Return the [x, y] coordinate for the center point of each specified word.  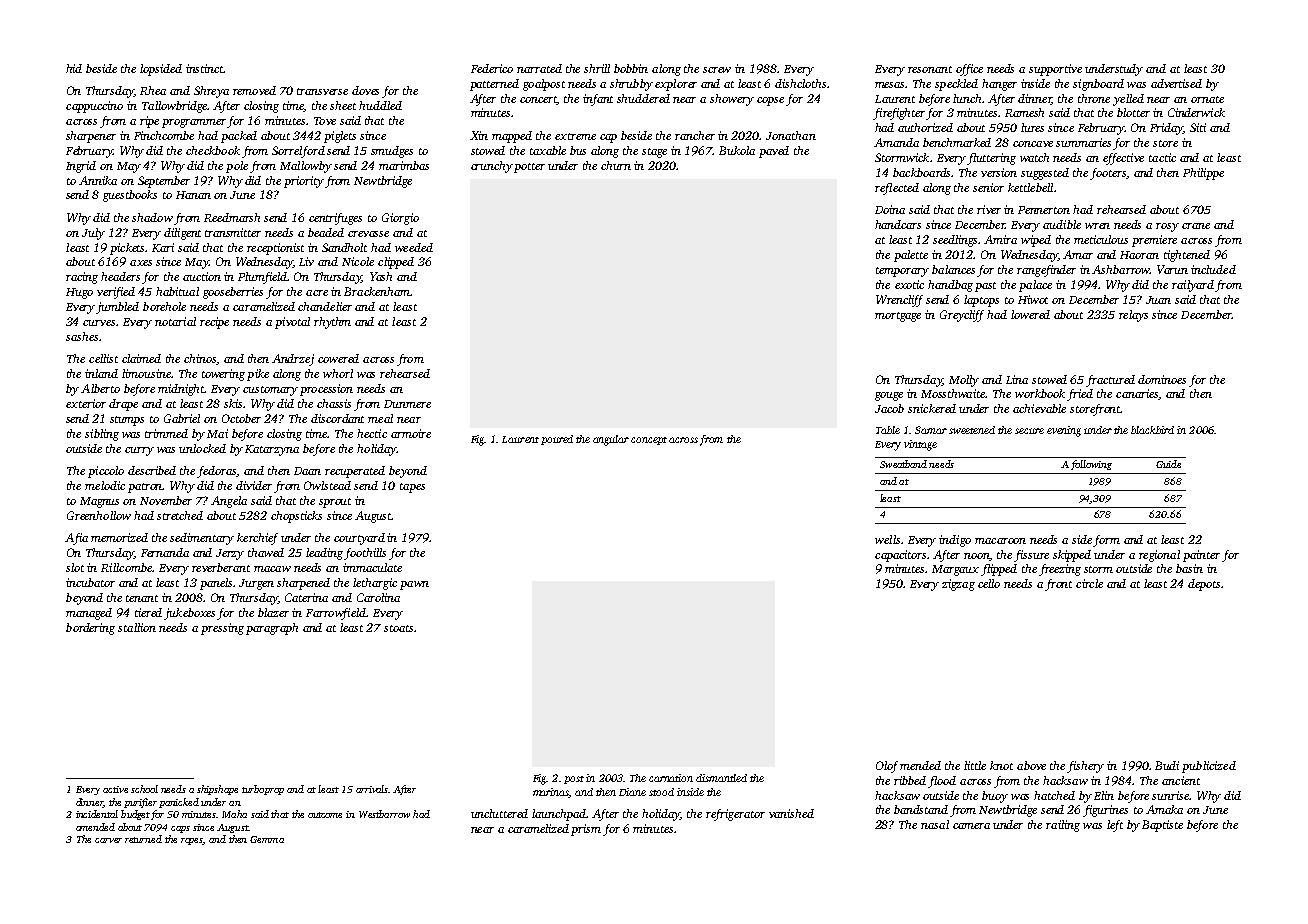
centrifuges [335, 219]
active [115, 789]
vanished [791, 813]
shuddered [643, 98]
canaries [1137, 394]
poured [557, 440]
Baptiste [1162, 826]
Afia [76, 539]
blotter [1133, 112]
